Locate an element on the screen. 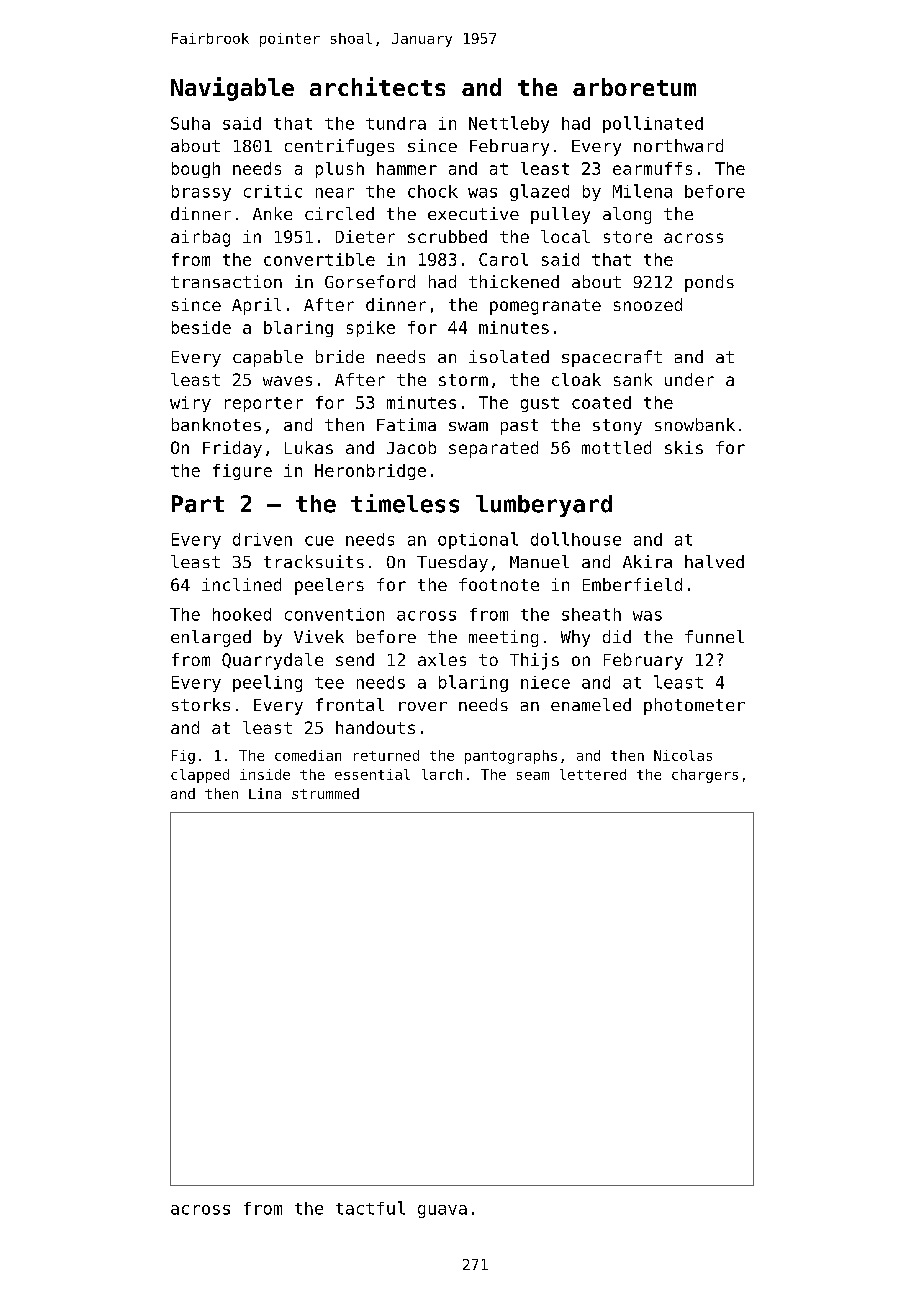 Image resolution: width=924 pixels, height=1311 pixels. earmuffs is located at coordinates (652, 168).
